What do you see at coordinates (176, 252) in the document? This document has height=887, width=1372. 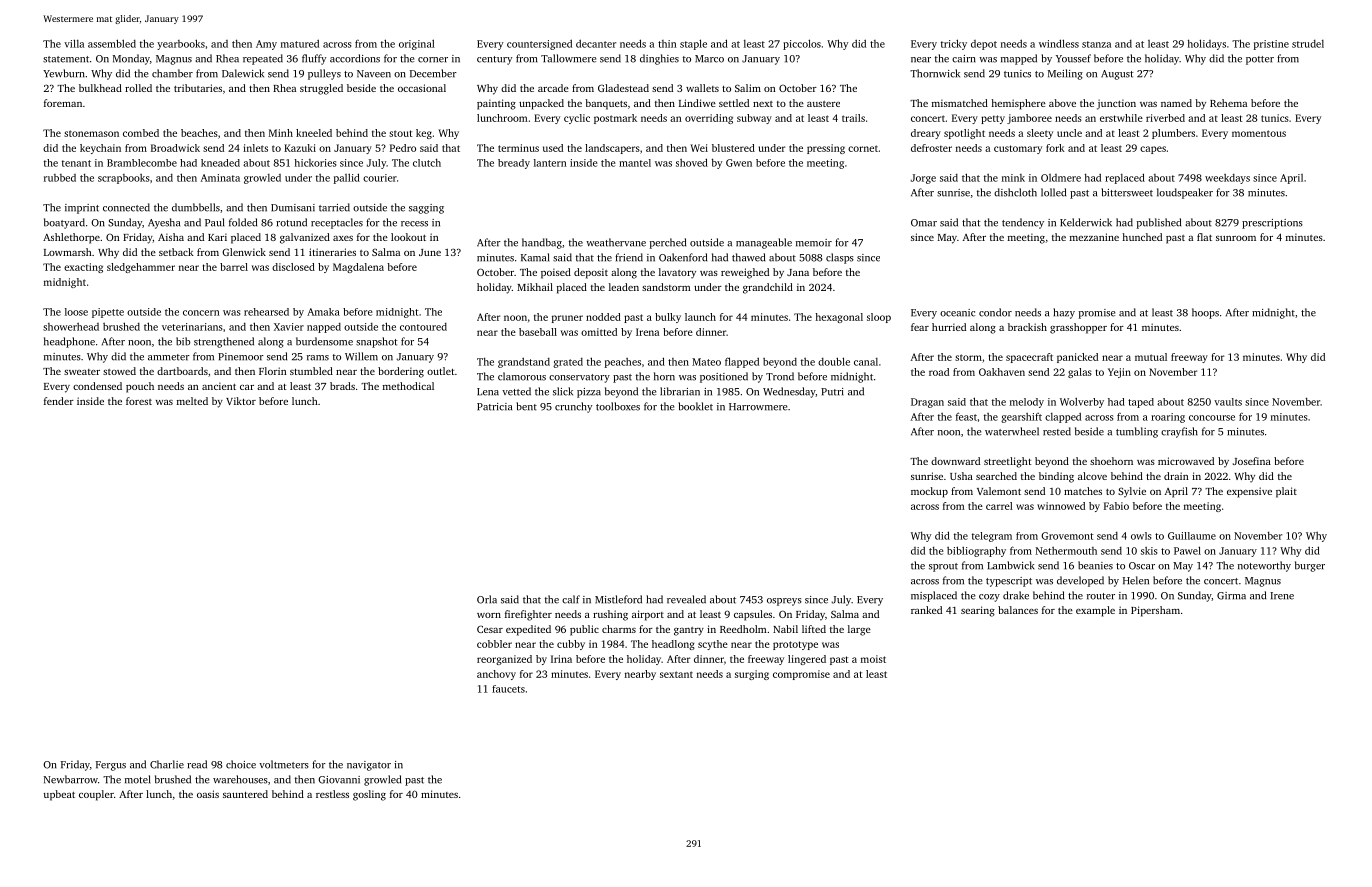 I see `setback` at bounding box center [176, 252].
